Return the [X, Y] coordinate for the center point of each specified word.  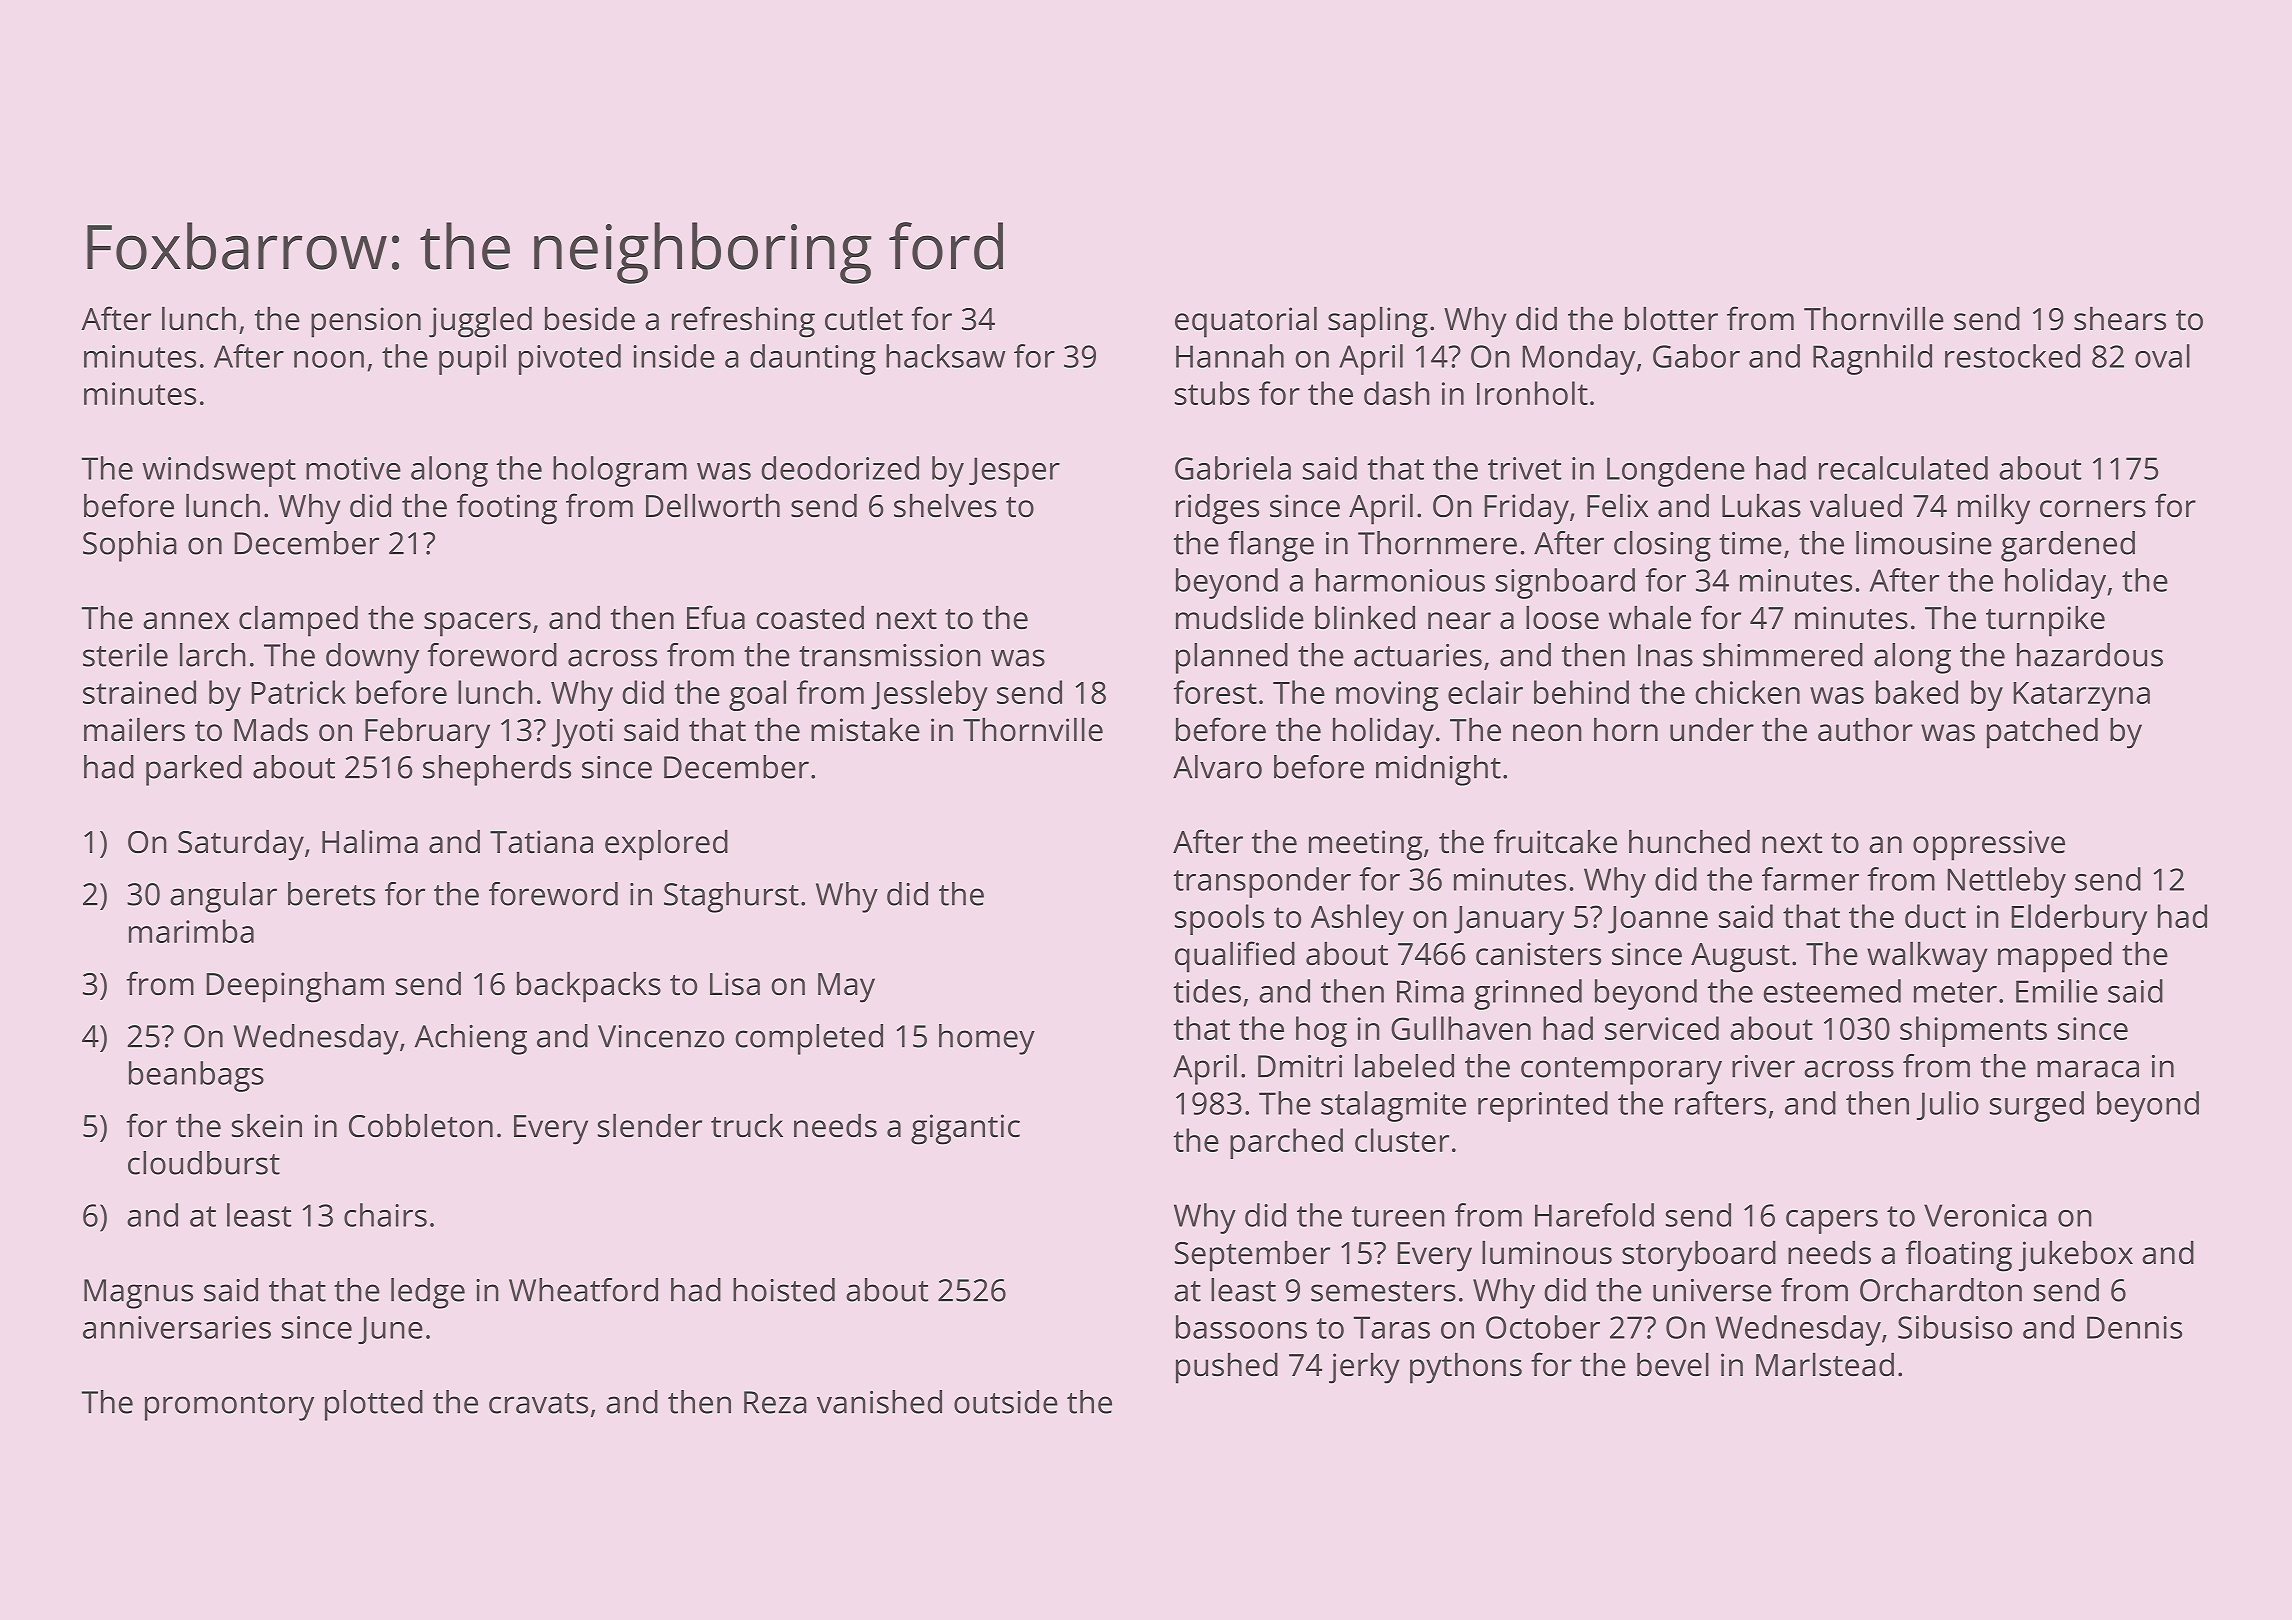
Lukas [1761, 505]
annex [186, 621]
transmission [890, 655]
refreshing [743, 322]
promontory [229, 1407]
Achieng [471, 1039]
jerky [1364, 1368]
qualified [1235, 957]
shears [2120, 318]
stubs [1212, 393]
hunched [1689, 841]
